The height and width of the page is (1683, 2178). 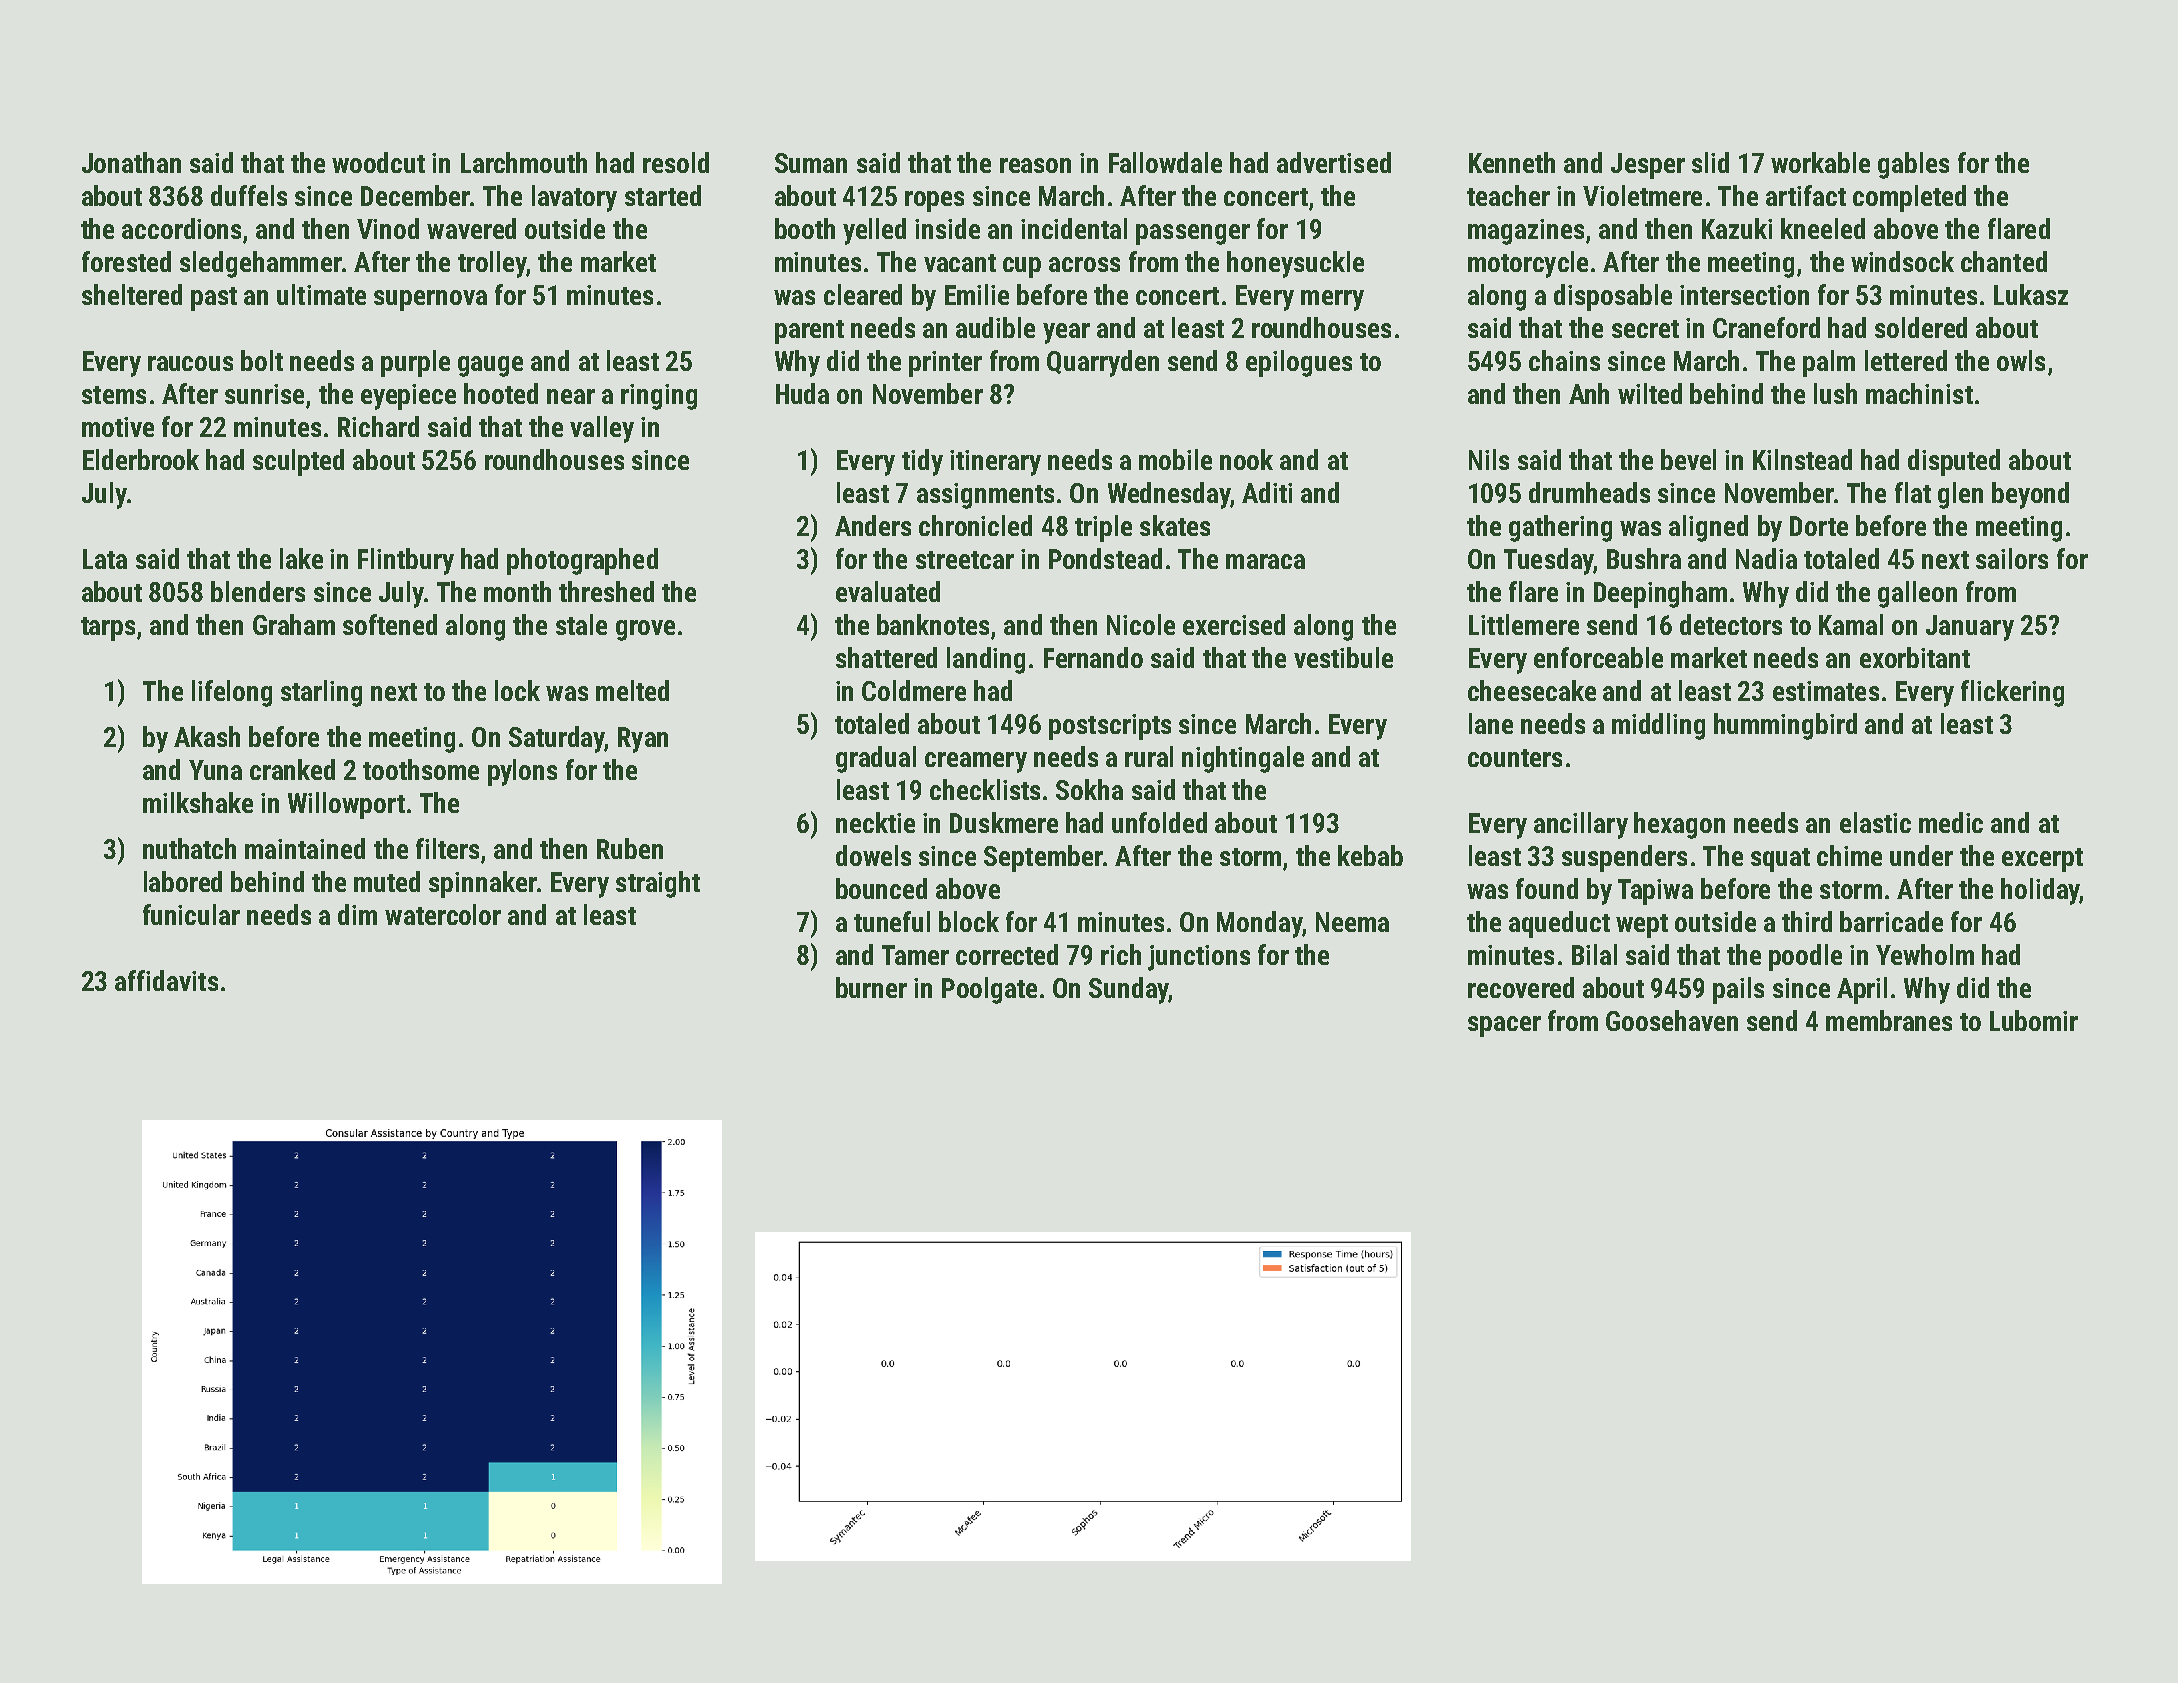 I want to click on Fallowdale, so click(x=1165, y=162).
